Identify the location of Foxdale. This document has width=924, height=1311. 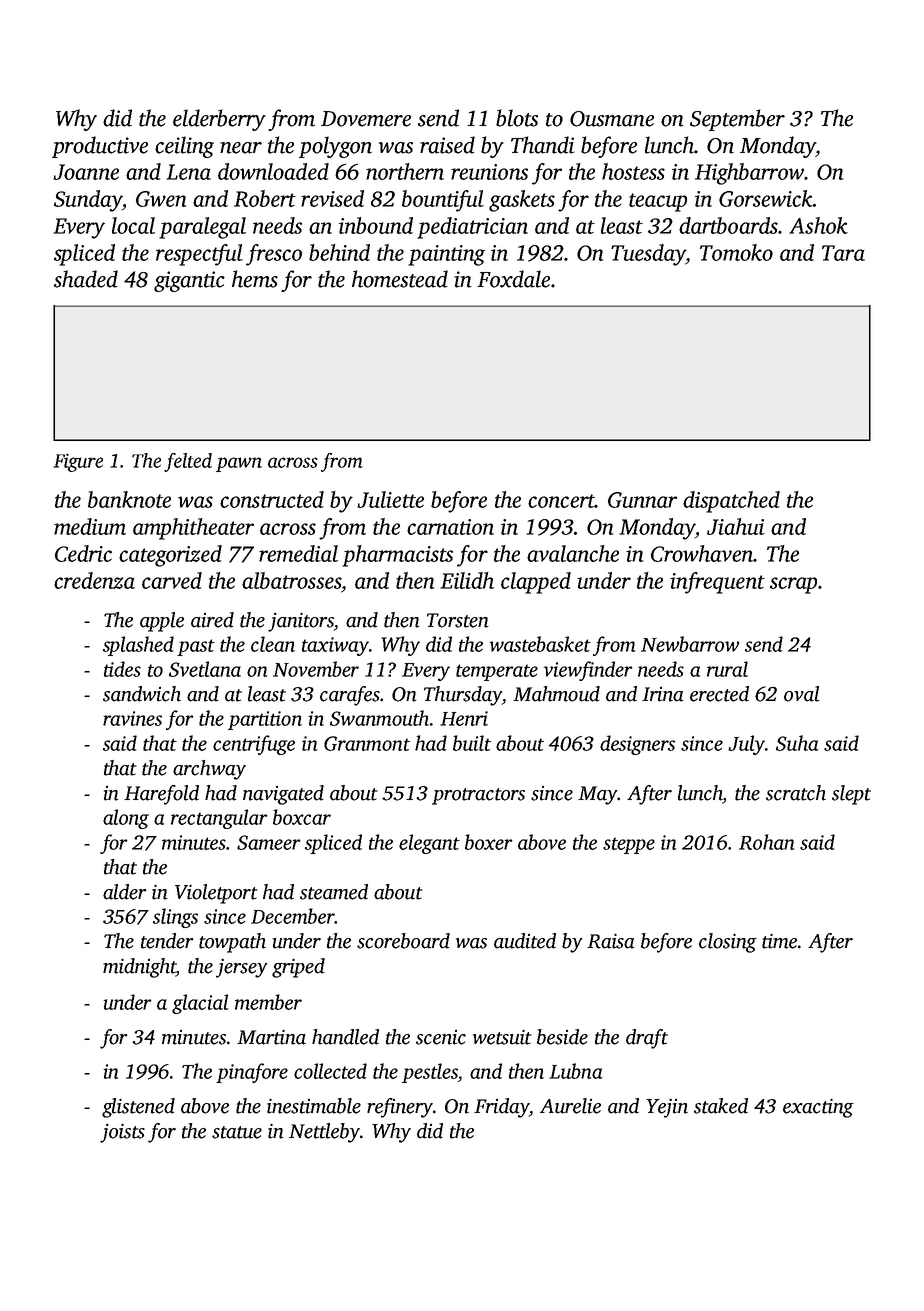
(513, 279).
